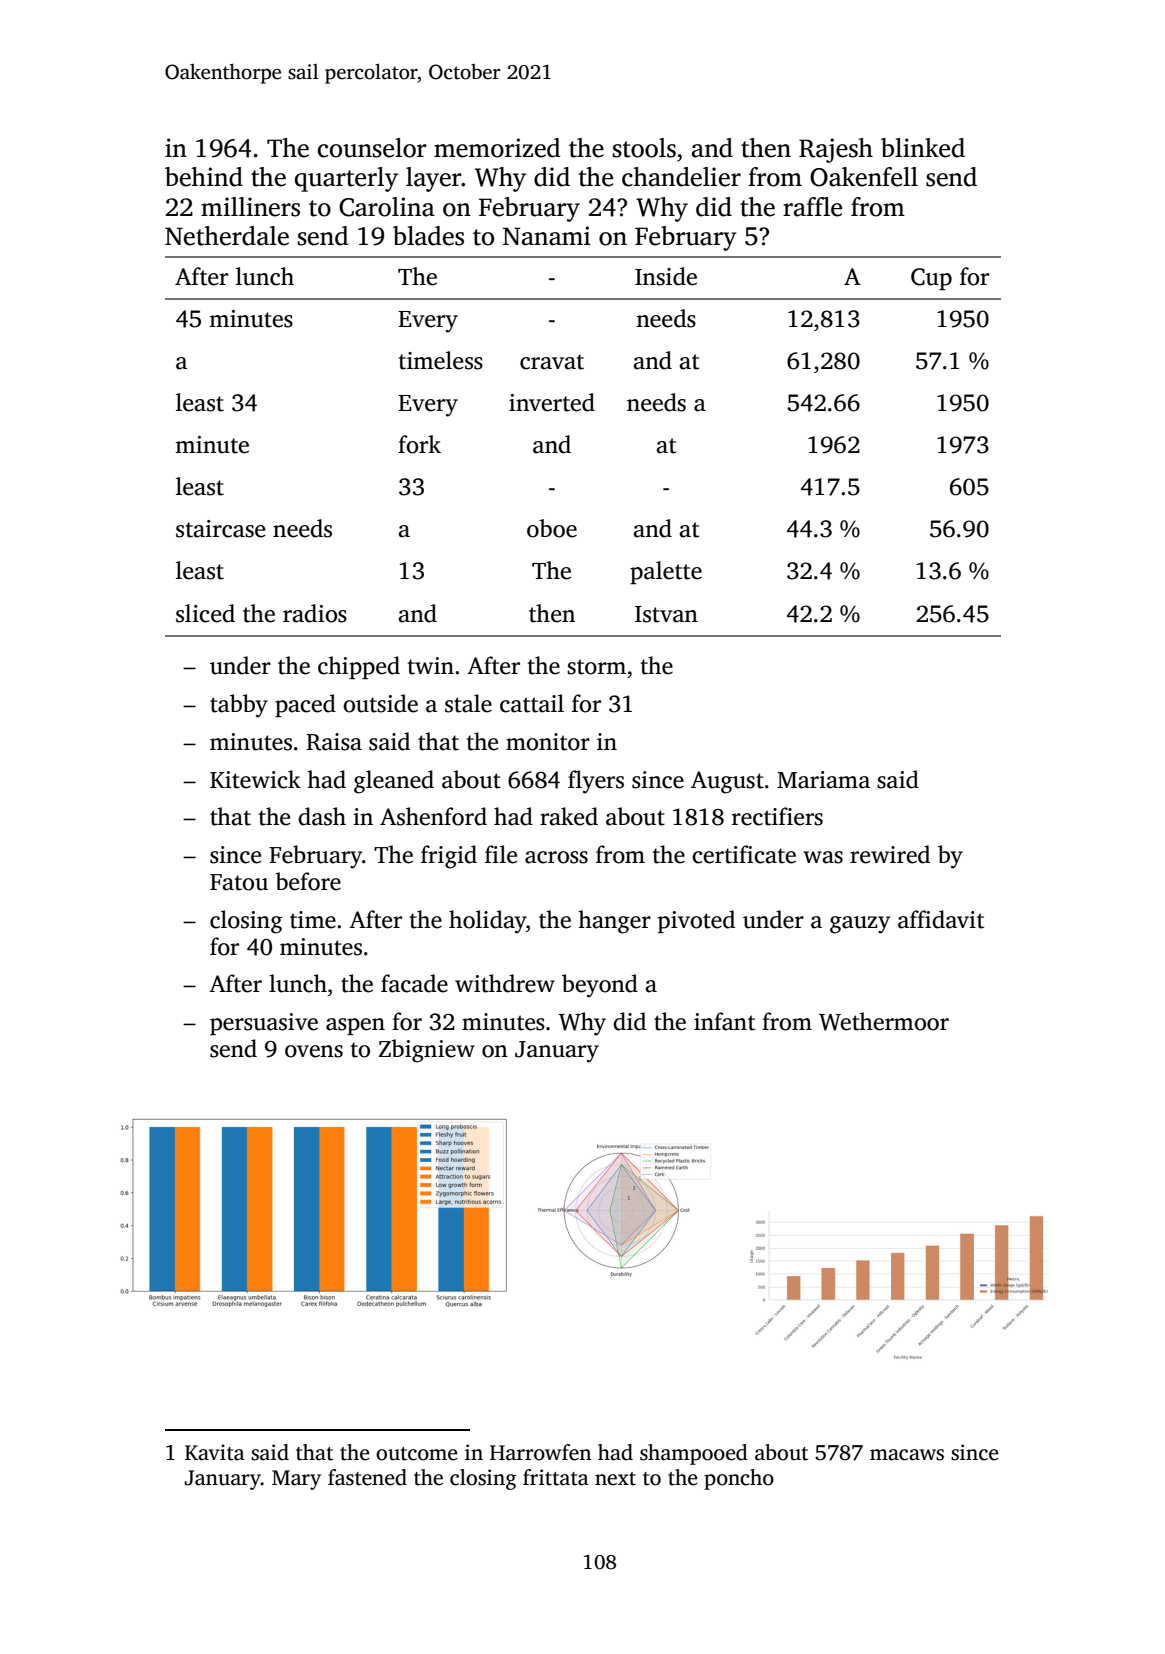  What do you see at coordinates (315, 613) in the image?
I see `radios` at bounding box center [315, 613].
